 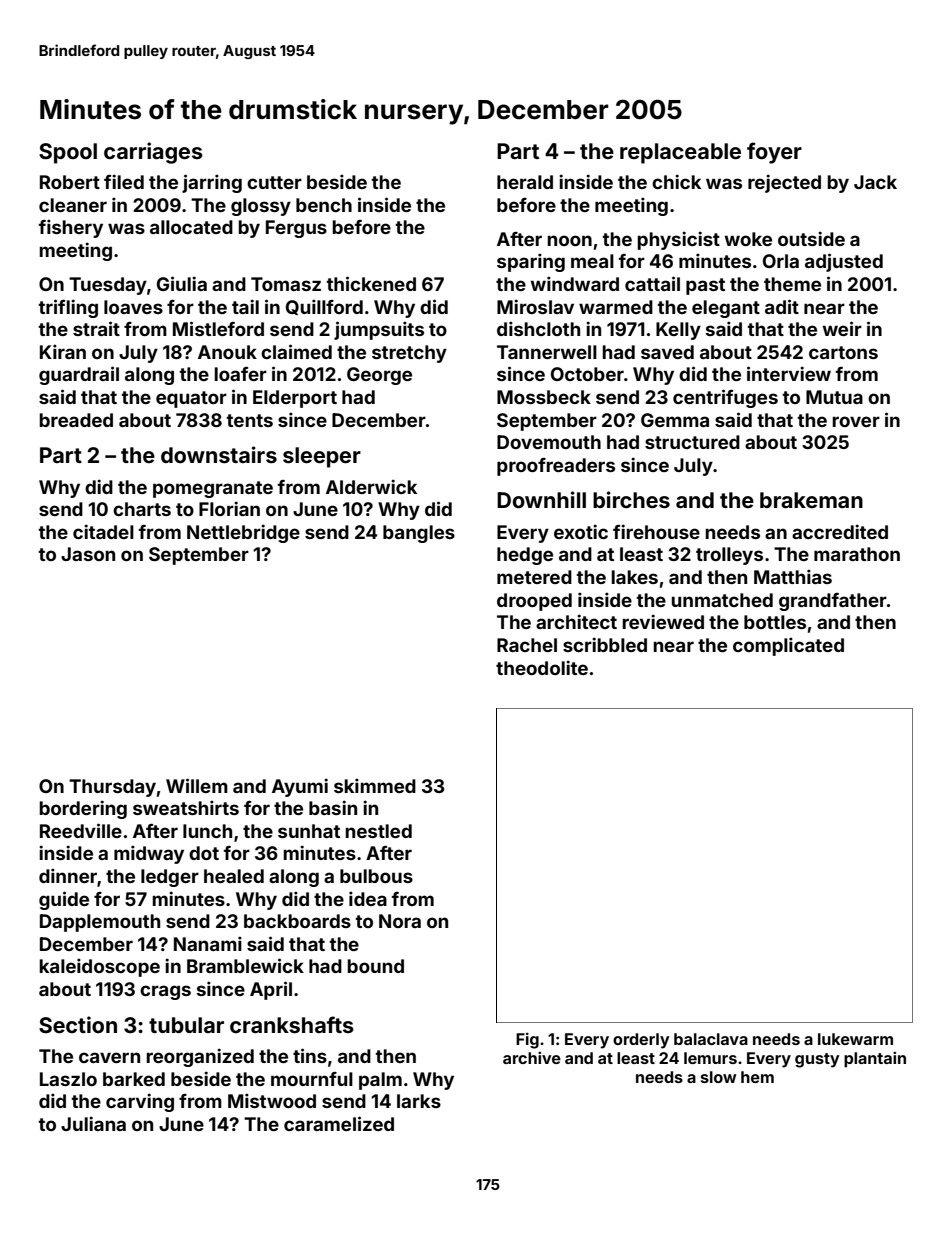 What do you see at coordinates (525, 182) in the screenshot?
I see `herald` at bounding box center [525, 182].
